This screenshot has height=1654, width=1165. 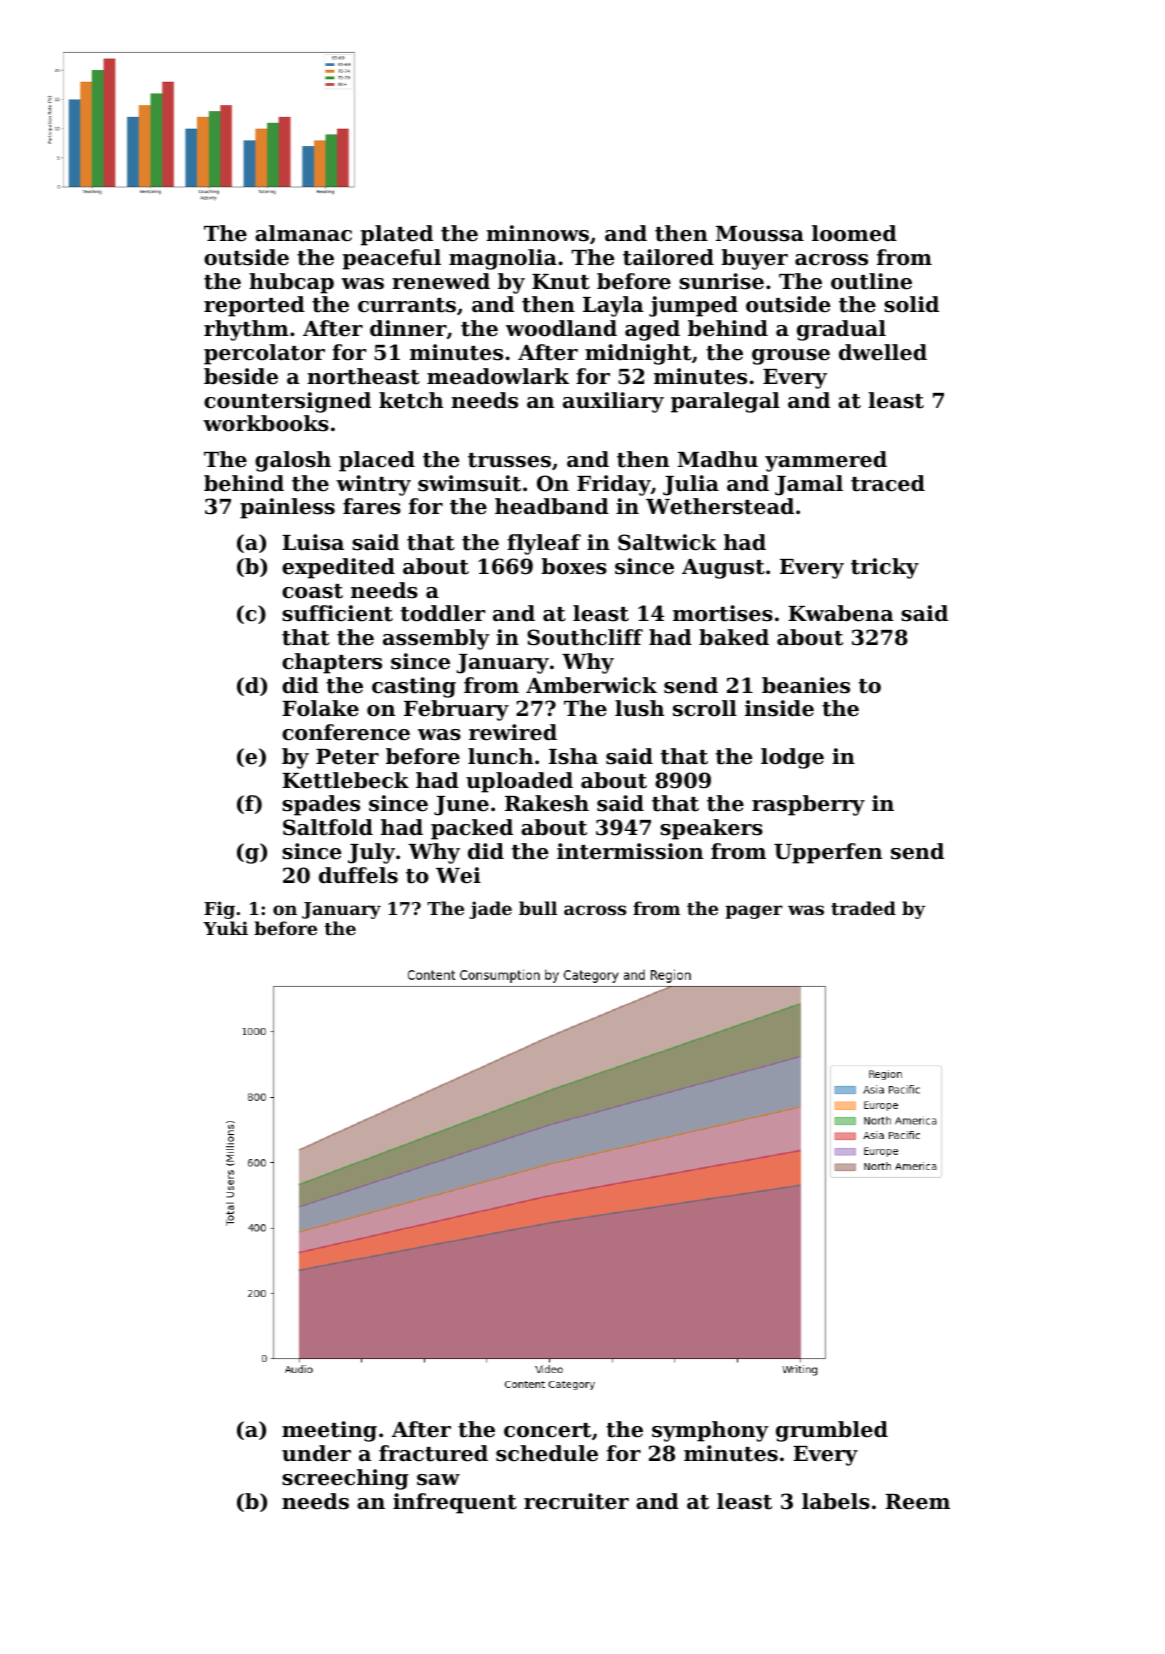 I want to click on almanac, so click(x=303, y=233).
